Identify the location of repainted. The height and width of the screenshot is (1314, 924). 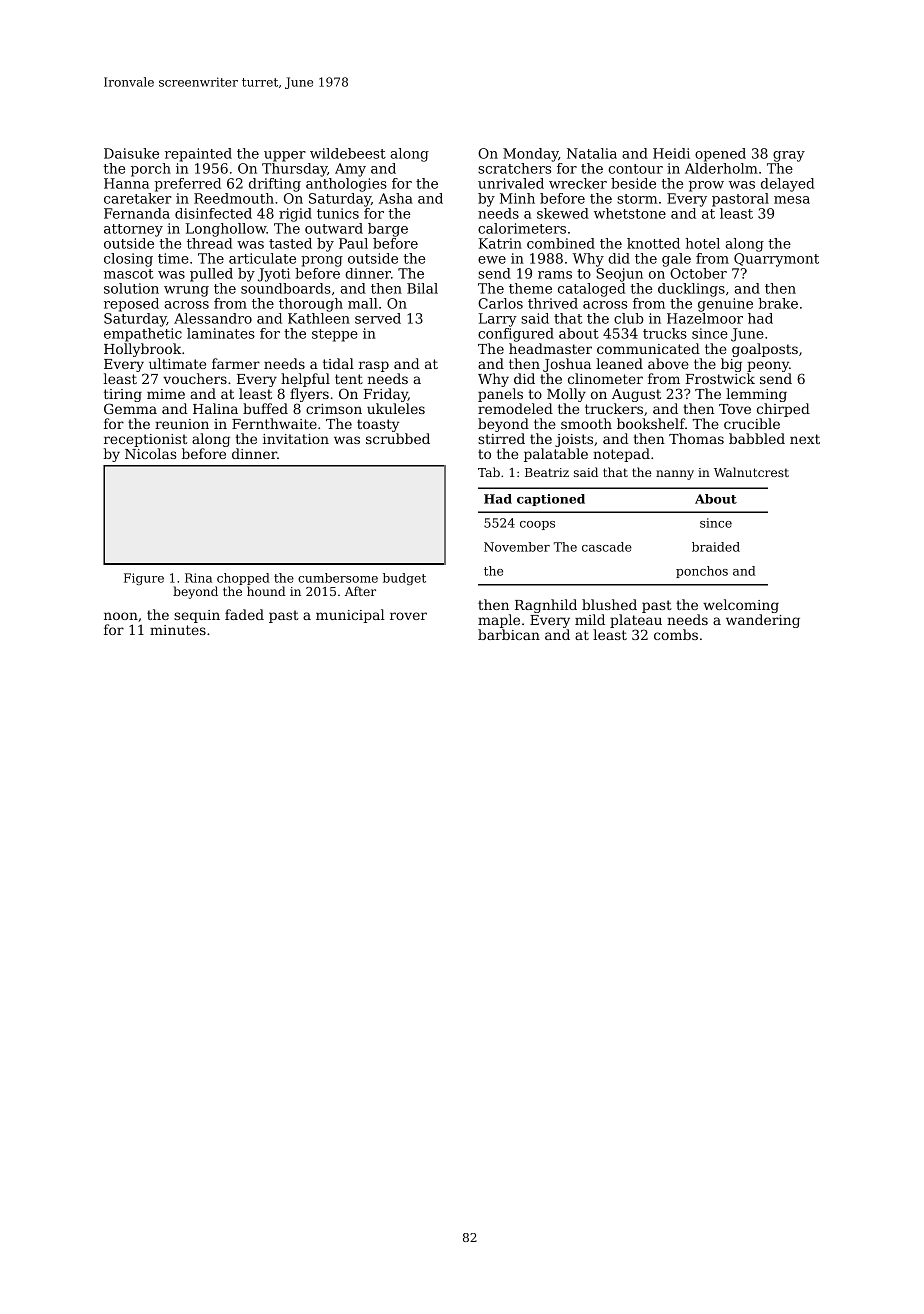
(198, 155).
